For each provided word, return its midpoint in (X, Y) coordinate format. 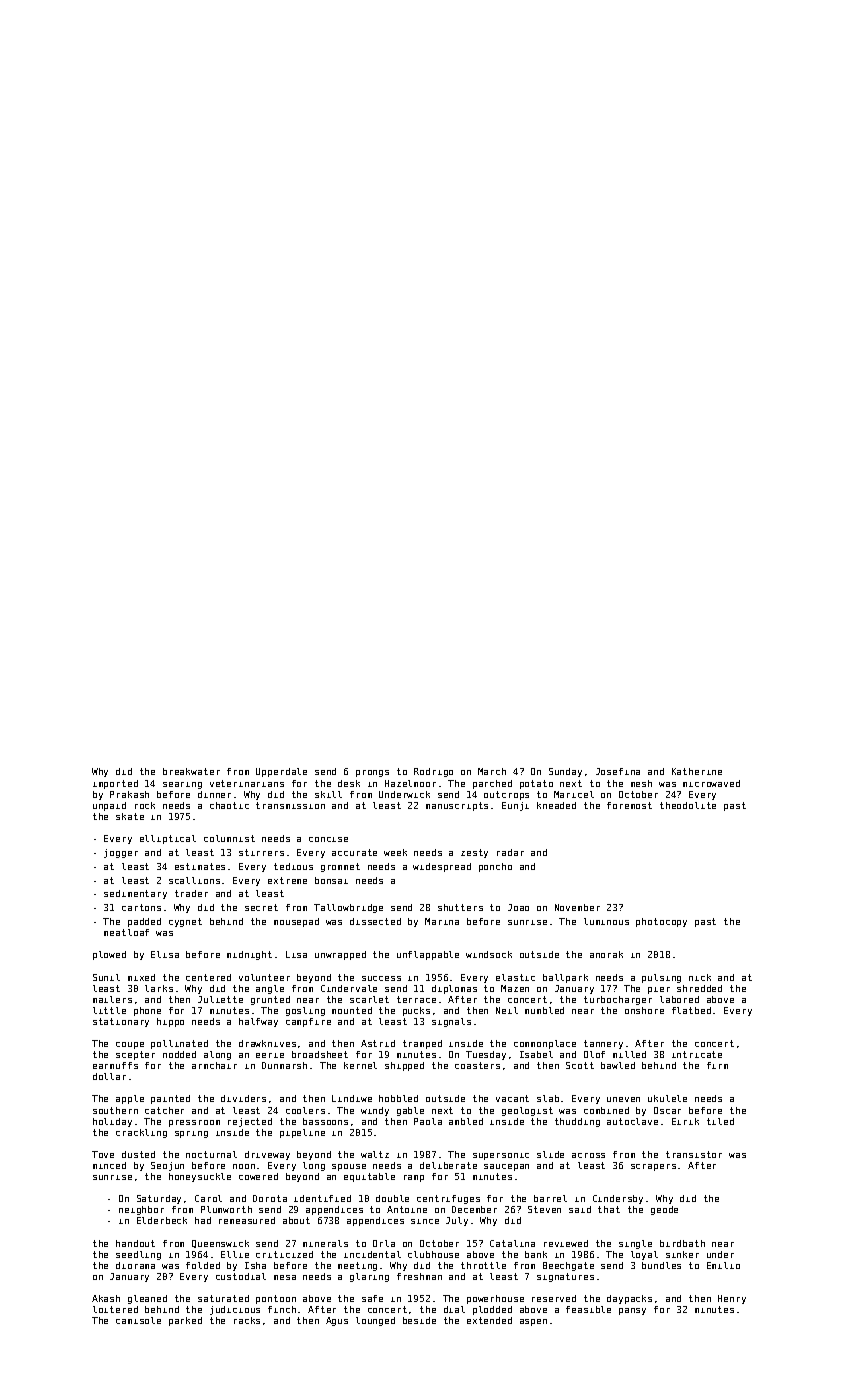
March (492, 771)
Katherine (697, 771)
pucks (416, 1011)
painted (170, 1099)
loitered (115, 1309)
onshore (644, 1010)
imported (115, 784)
